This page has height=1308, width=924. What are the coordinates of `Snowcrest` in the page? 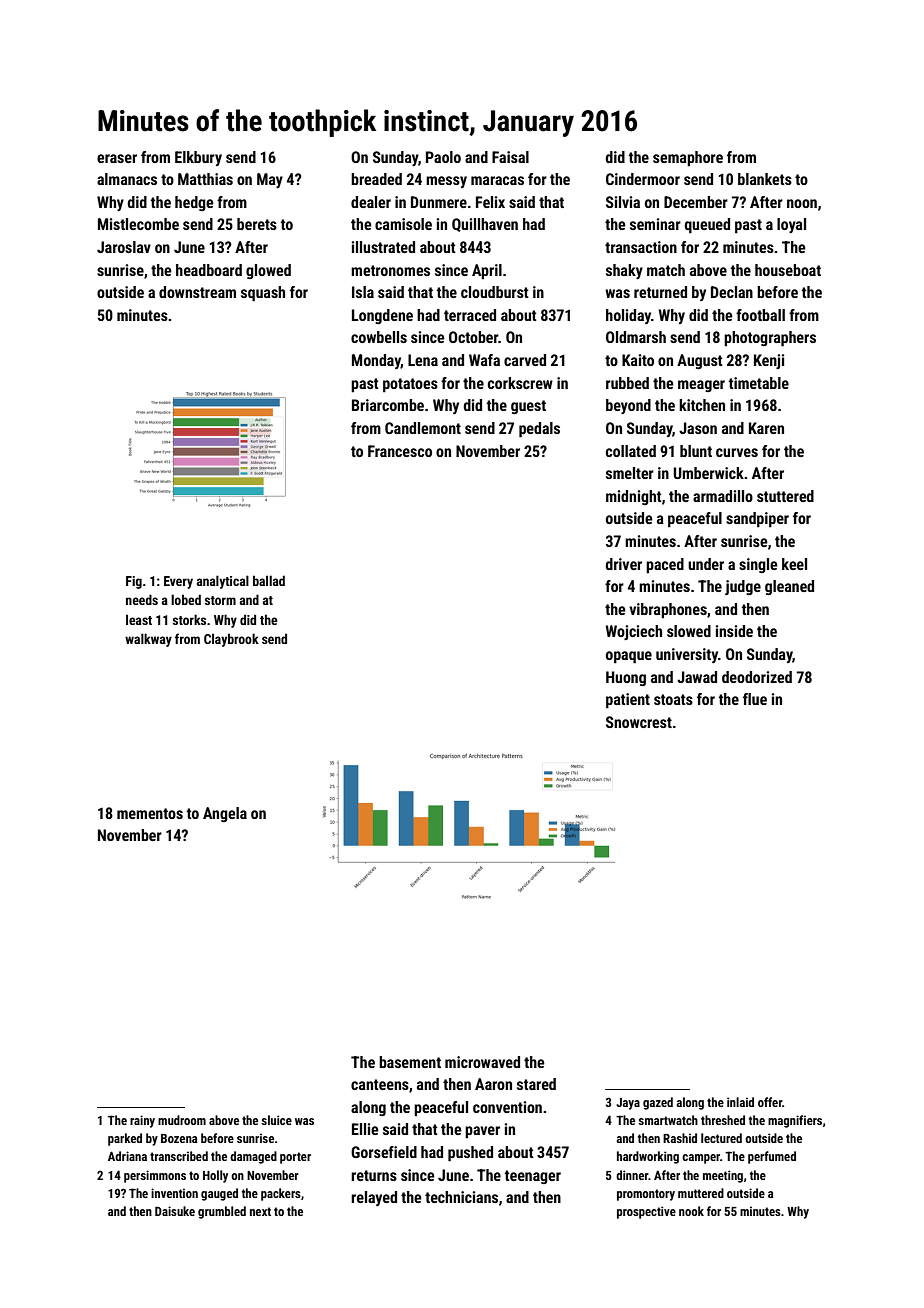 It's located at (639, 722).
